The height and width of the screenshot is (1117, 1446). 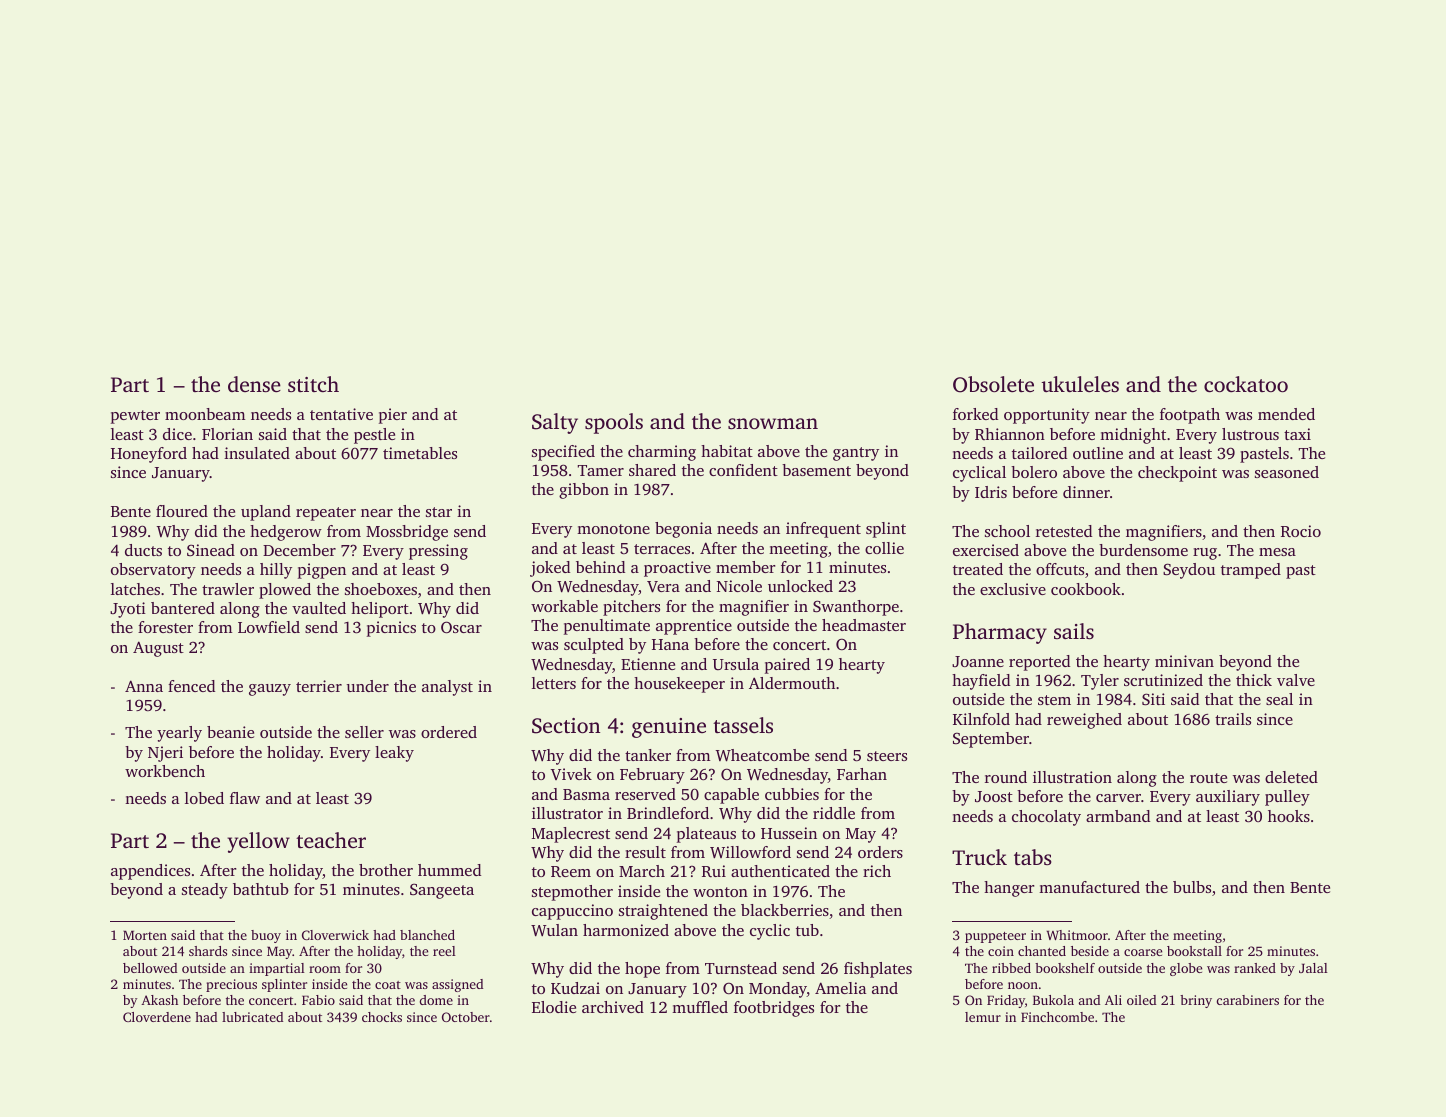 I want to click on forester, so click(x=165, y=627).
